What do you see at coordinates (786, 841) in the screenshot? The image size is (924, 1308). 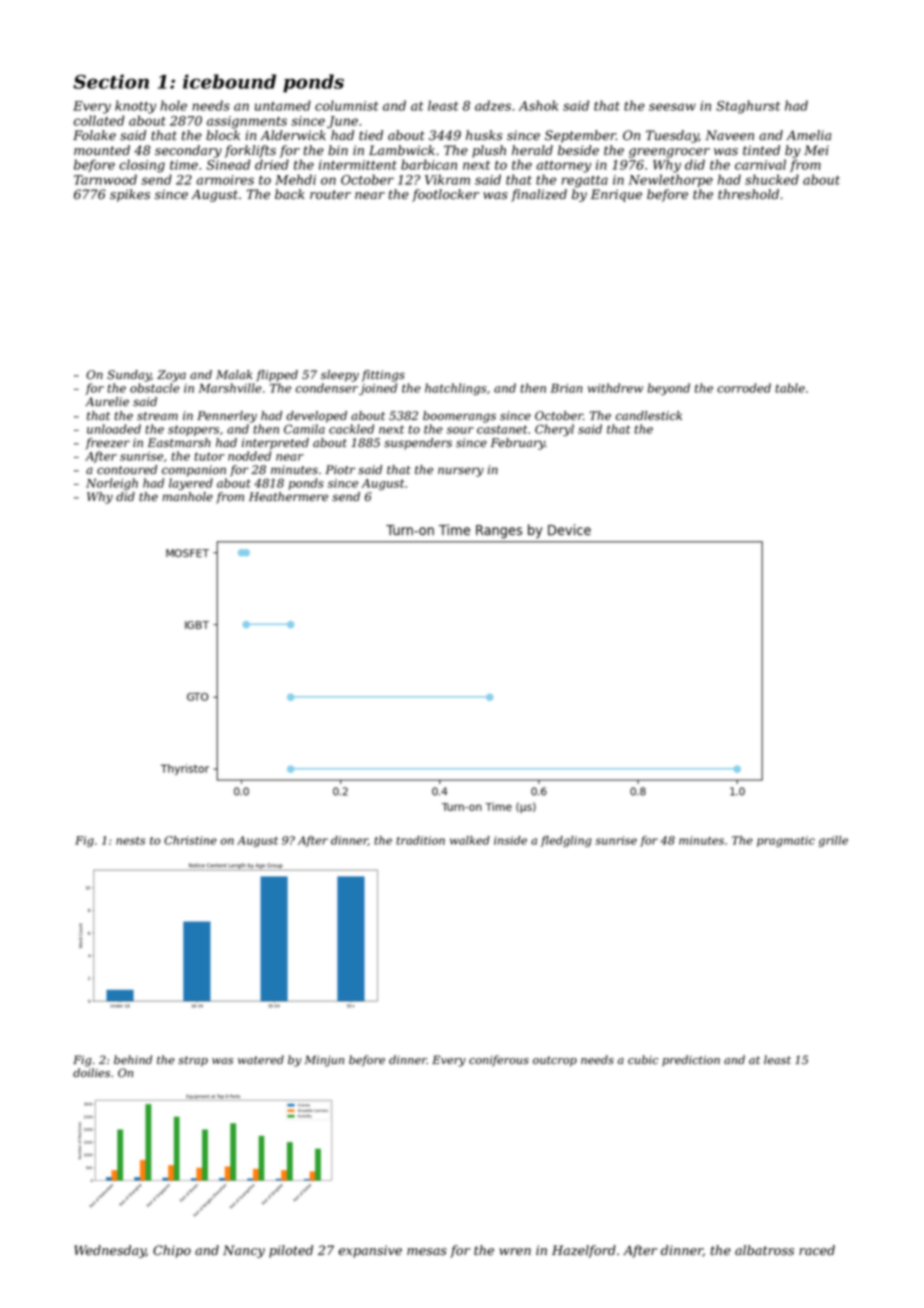 I see `pragmatic` at bounding box center [786, 841].
